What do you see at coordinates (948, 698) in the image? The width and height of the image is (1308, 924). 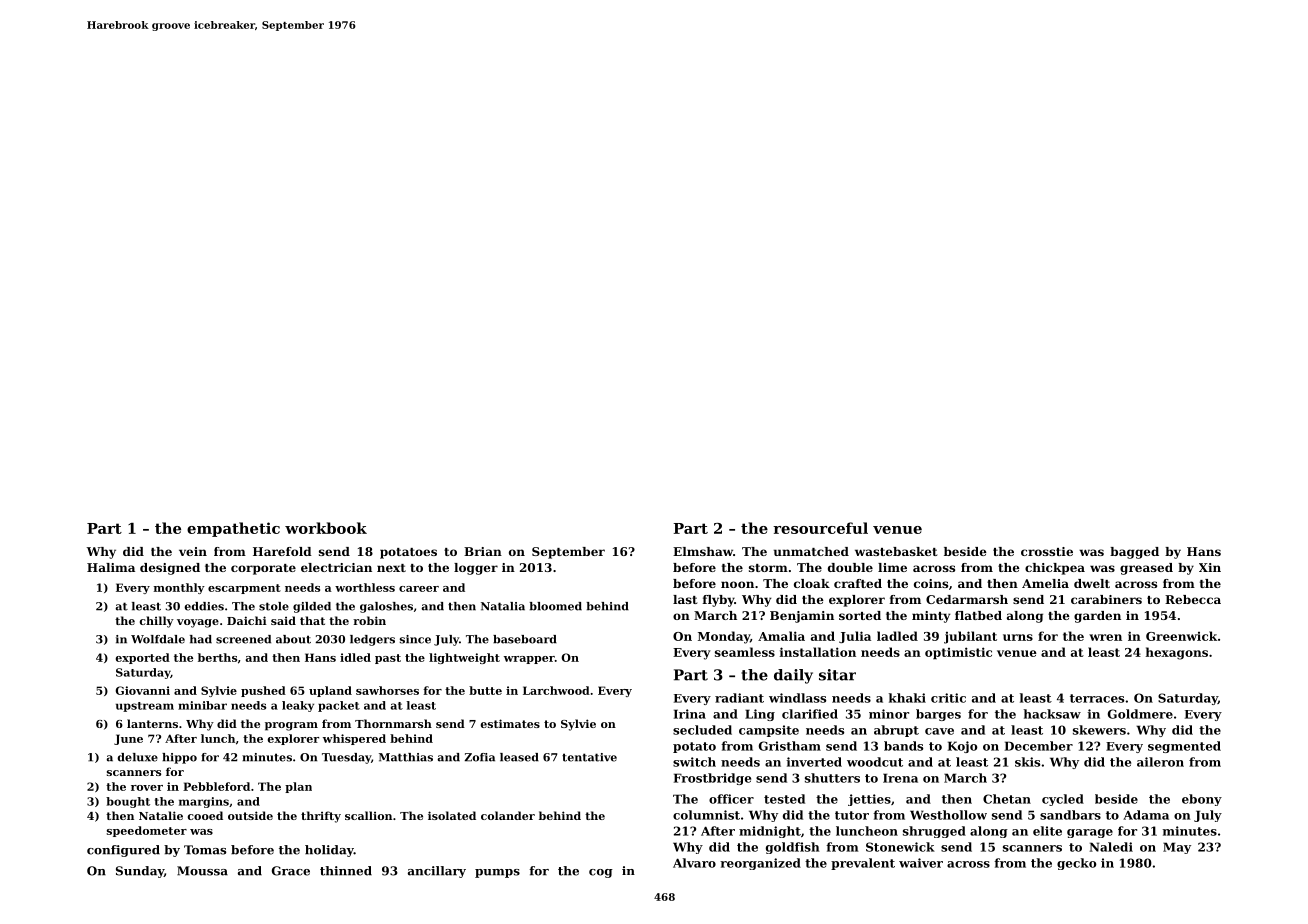 I see `critic` at bounding box center [948, 698].
